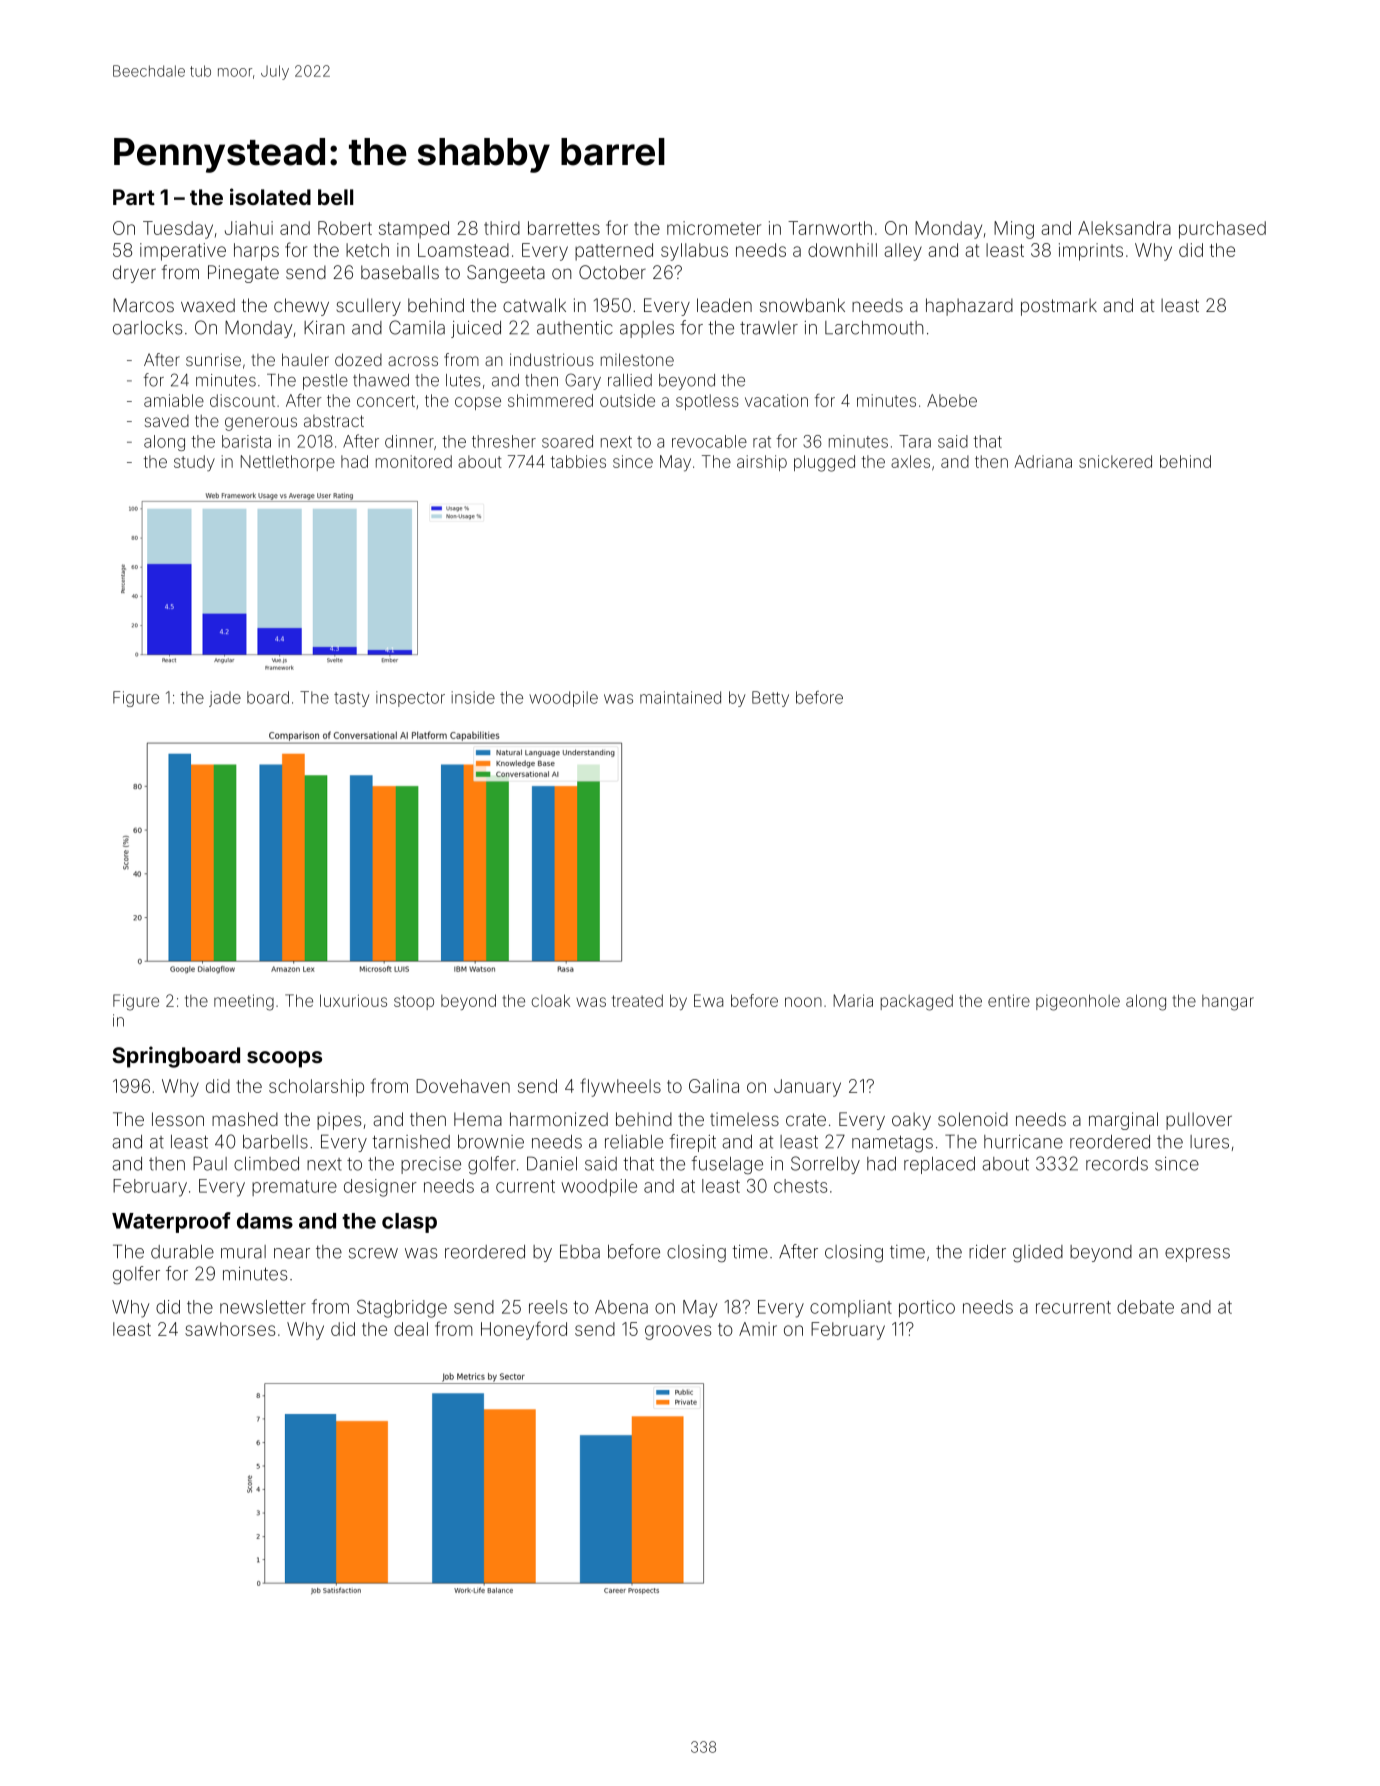 This screenshot has height=1786, width=1380. Describe the element at coordinates (502, 228) in the screenshot. I see `third` at that location.
